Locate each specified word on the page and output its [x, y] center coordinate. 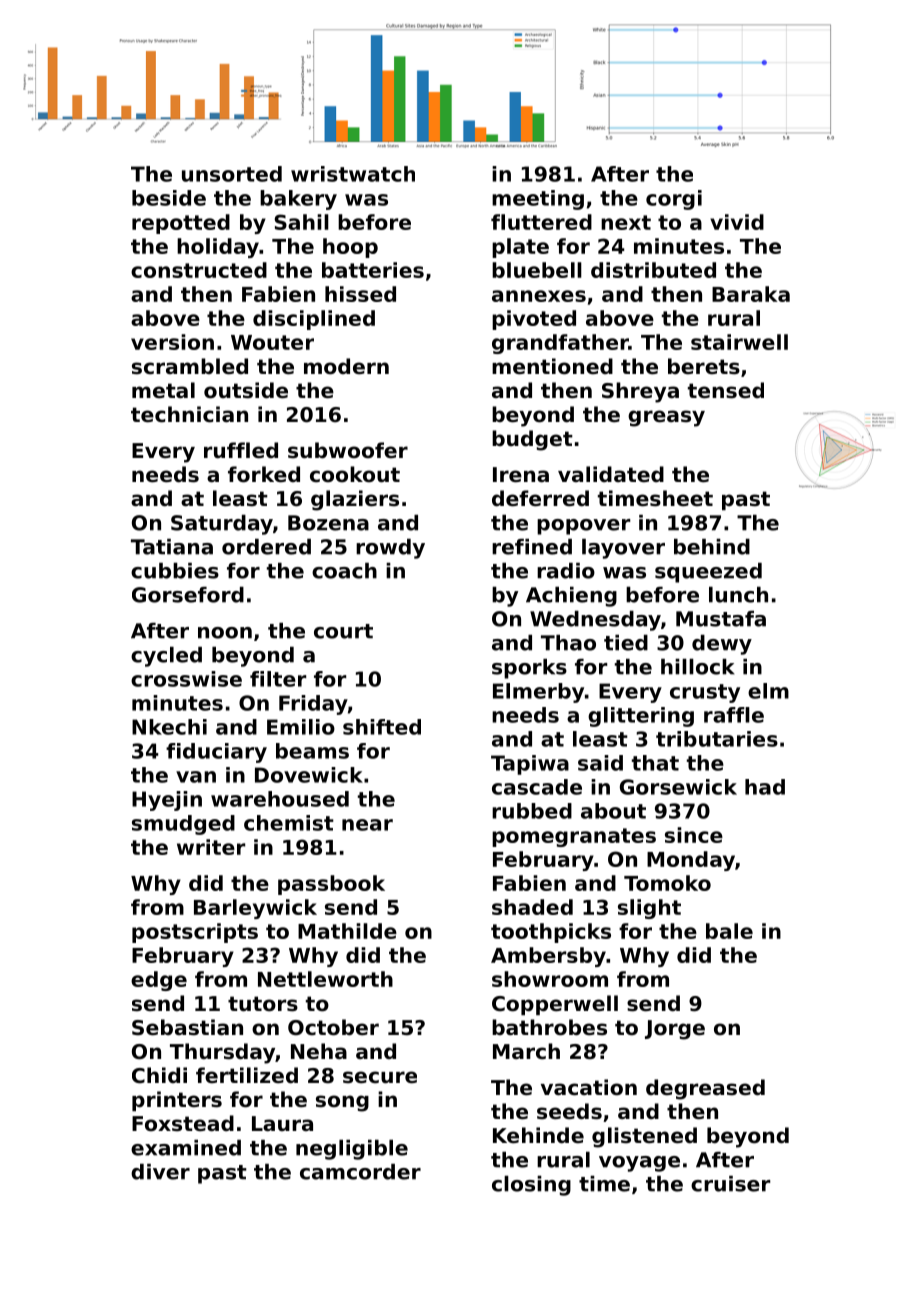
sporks [529, 669]
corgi [674, 200]
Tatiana [172, 547]
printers [177, 1101]
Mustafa [721, 619]
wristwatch [353, 174]
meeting [538, 200]
